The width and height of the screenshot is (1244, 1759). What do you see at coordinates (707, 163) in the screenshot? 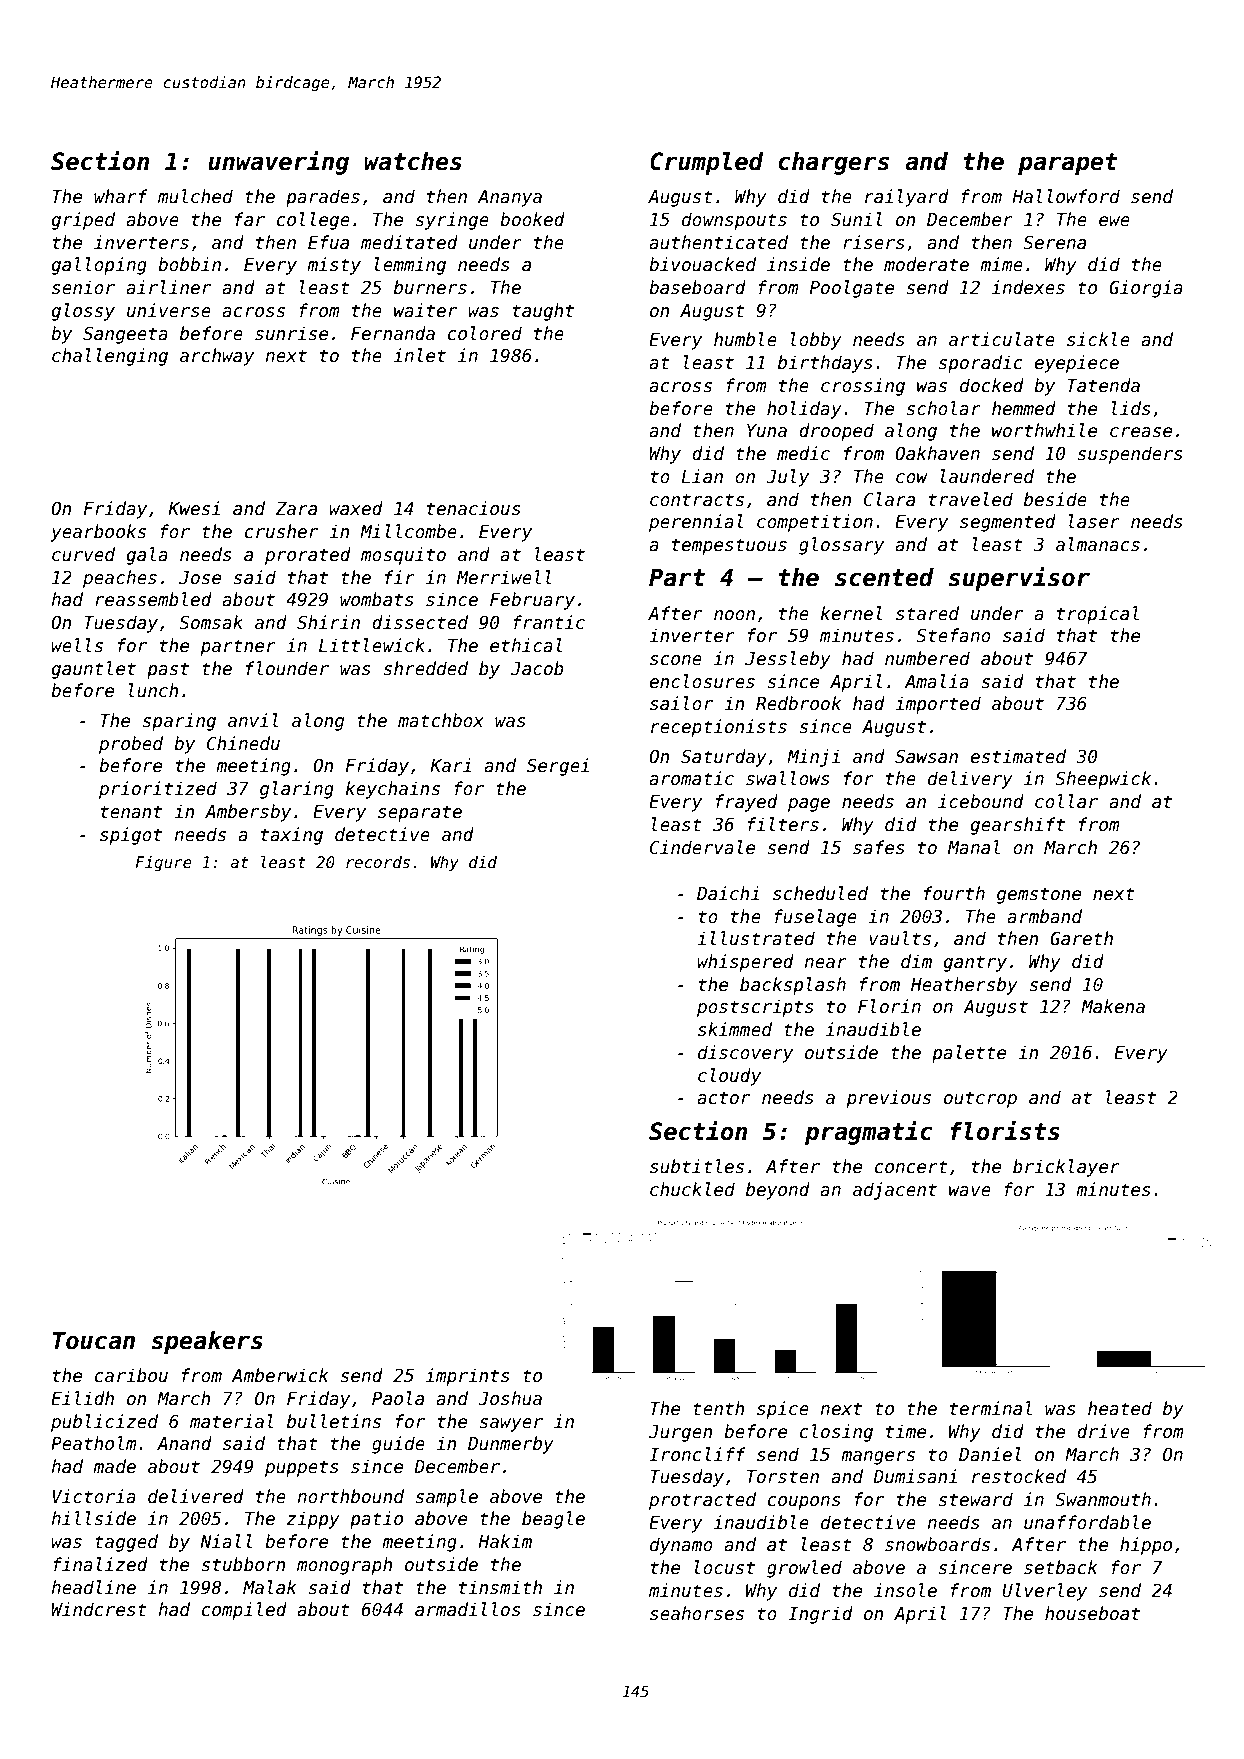
I see `Crumpled` at bounding box center [707, 163].
